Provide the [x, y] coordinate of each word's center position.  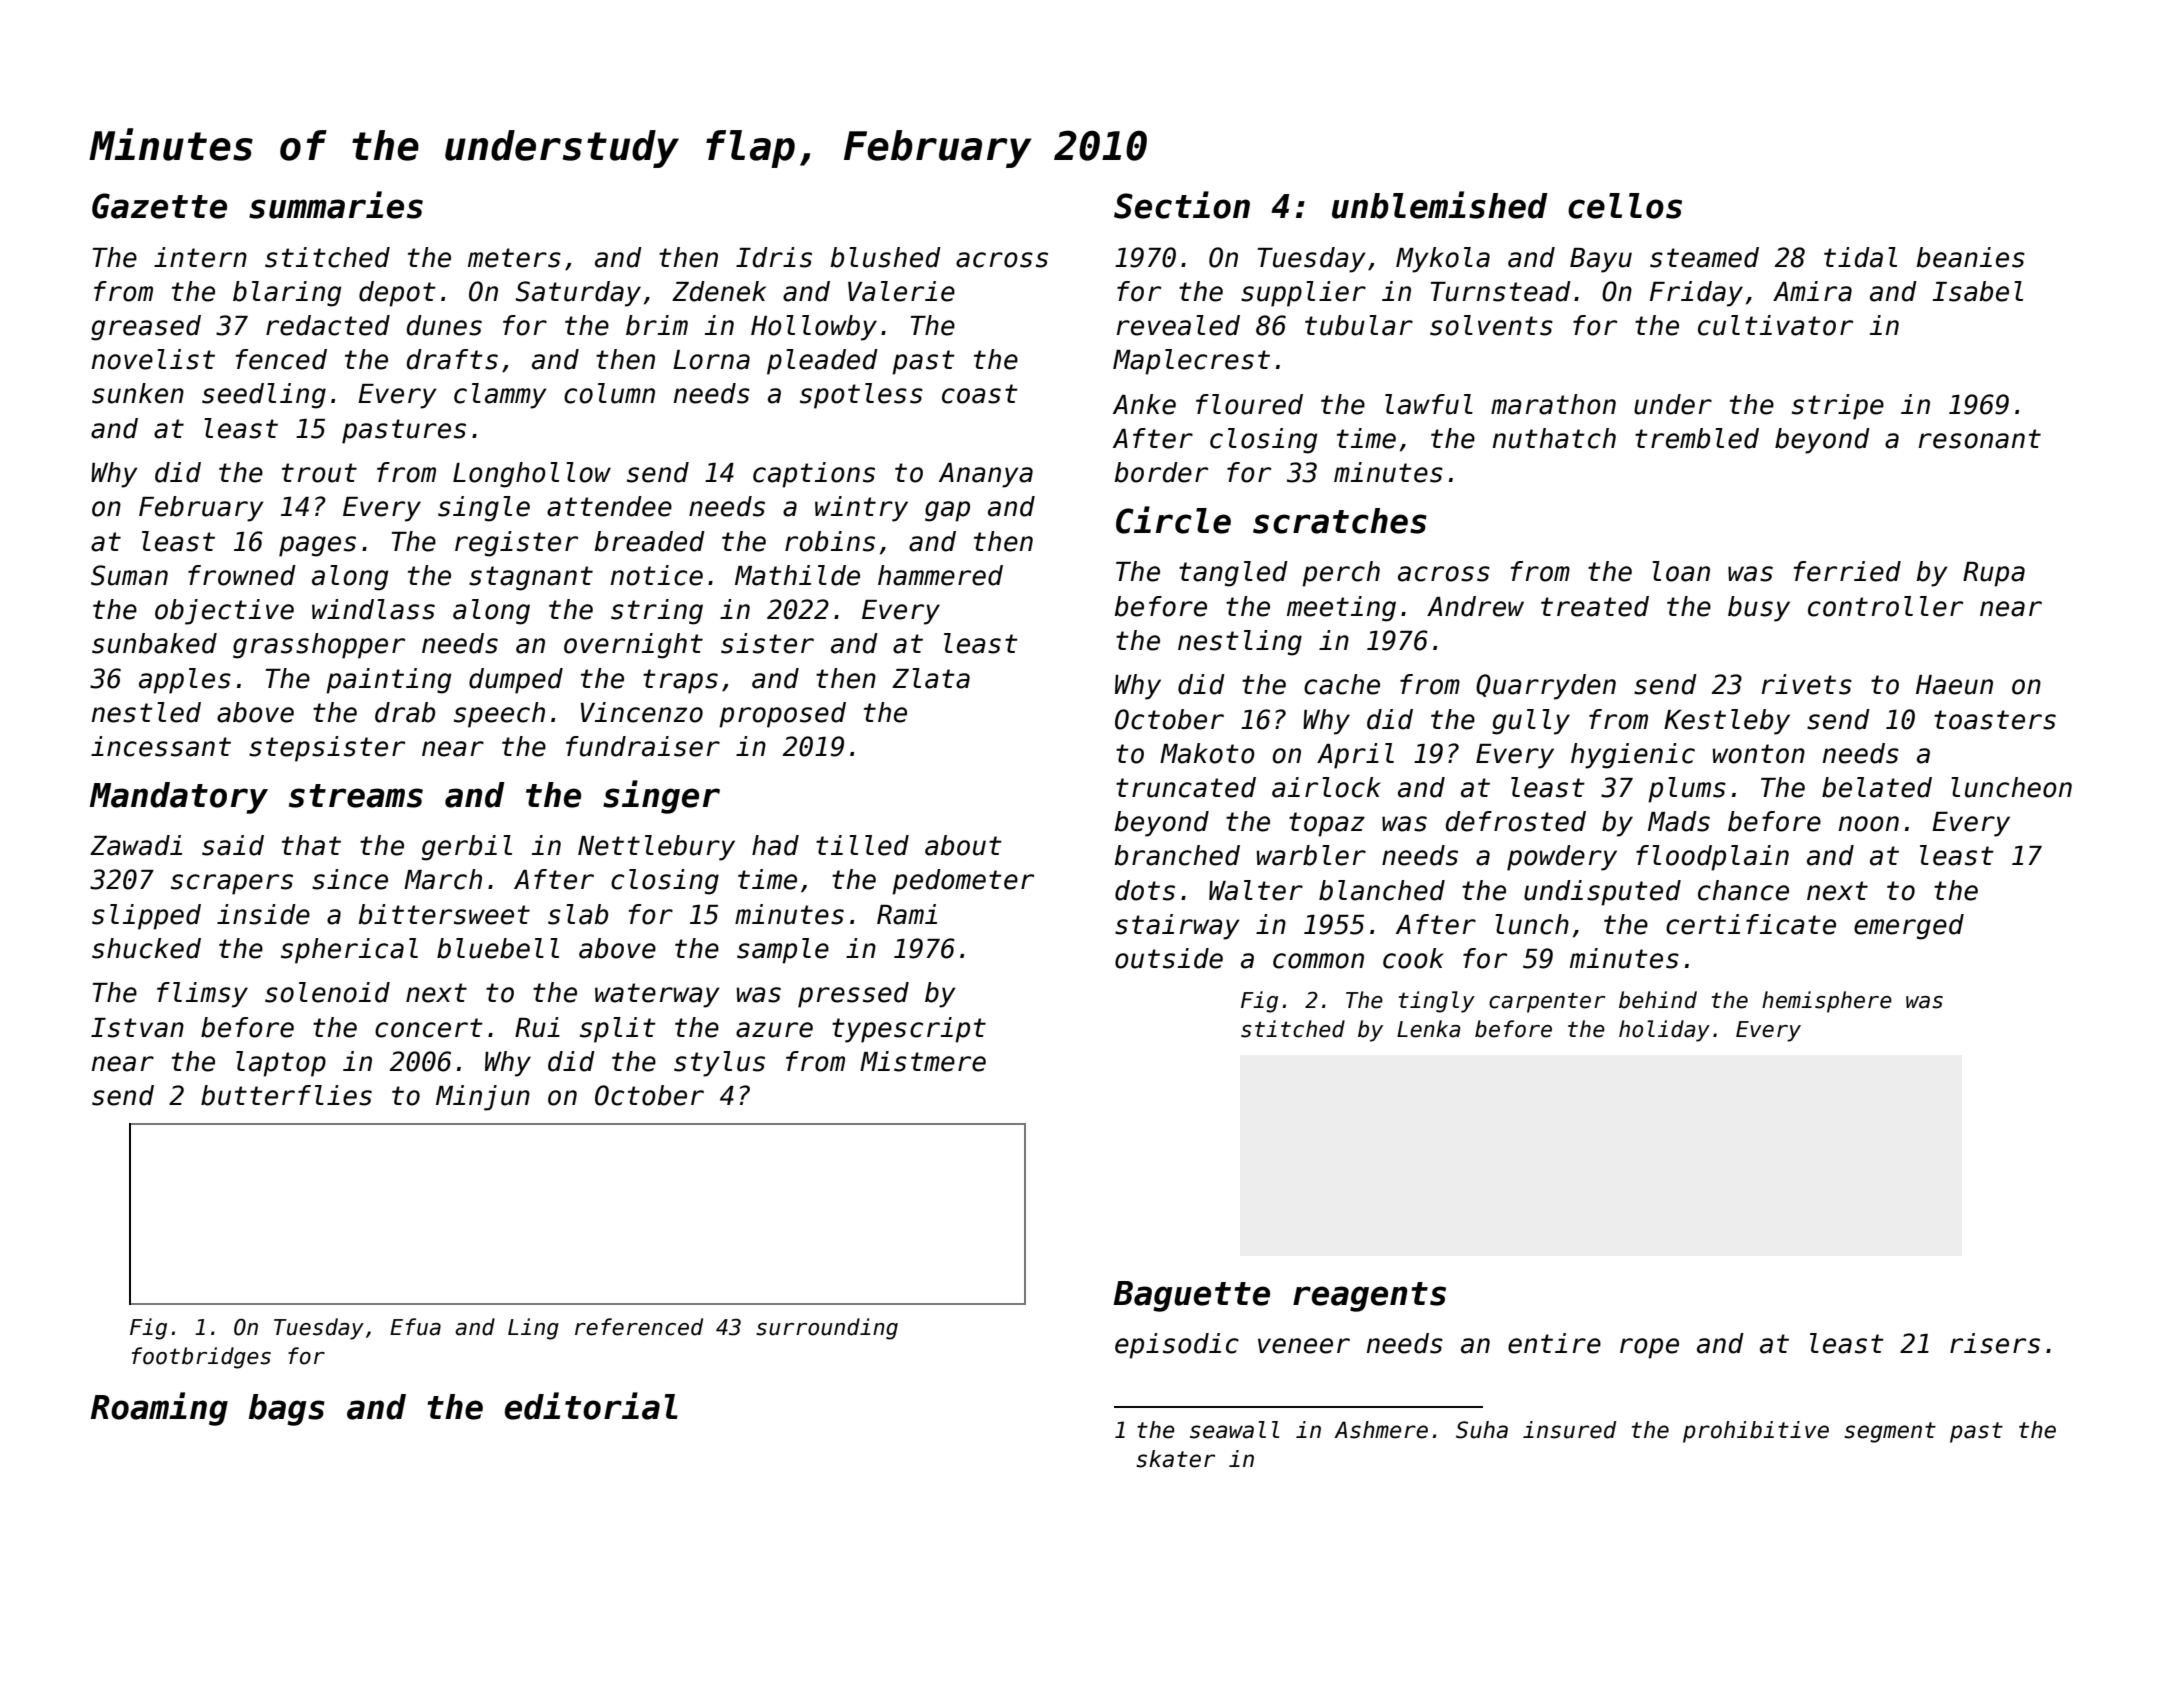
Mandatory [179, 798]
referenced [639, 1327]
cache [1342, 684]
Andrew [1475, 606]
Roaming [159, 1409]
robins [830, 541]
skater [1175, 1459]
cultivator [1775, 325]
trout [319, 473]
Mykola [1443, 260]
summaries [336, 205]
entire [1554, 1343]
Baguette [1191, 1296]
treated [1595, 606]
